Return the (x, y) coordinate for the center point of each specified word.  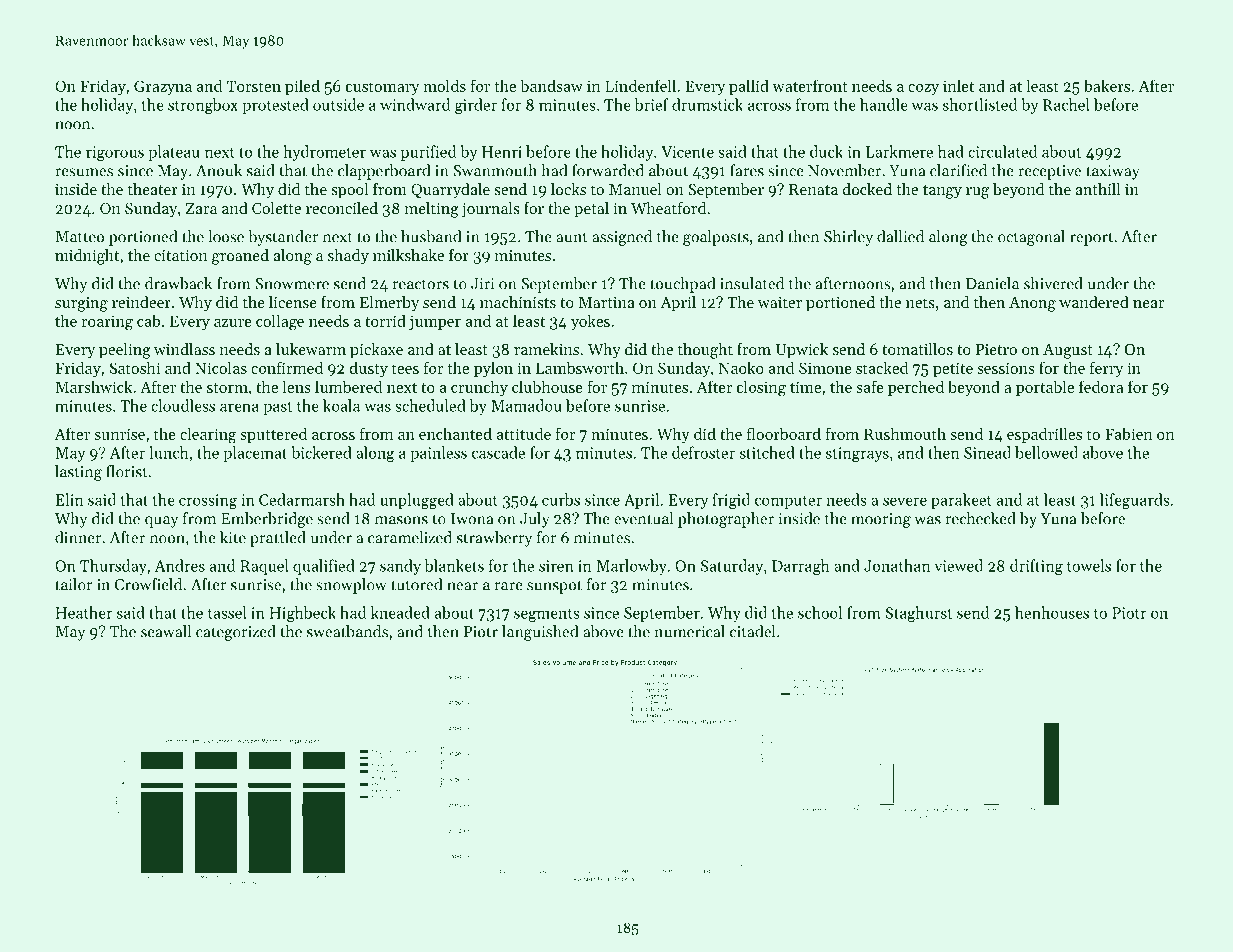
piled (302, 87)
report (1091, 239)
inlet (958, 85)
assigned (622, 238)
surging (81, 304)
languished (540, 633)
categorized (236, 633)
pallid (749, 87)
